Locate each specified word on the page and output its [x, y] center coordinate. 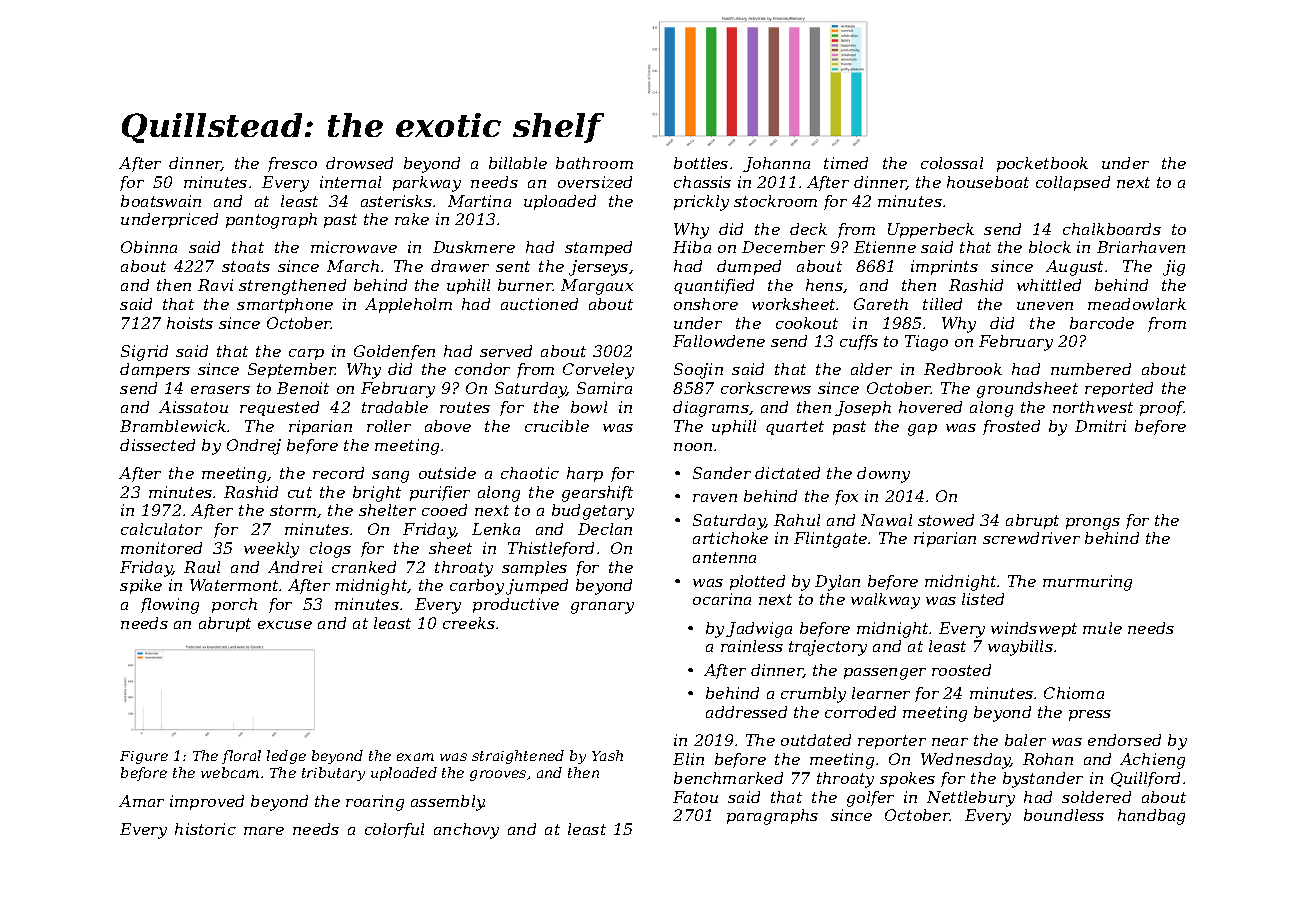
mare [264, 831]
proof [1162, 408]
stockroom [775, 201]
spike [141, 586]
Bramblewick [173, 426]
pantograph [271, 221]
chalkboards [1112, 229]
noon [693, 447]
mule [1102, 628]
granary [602, 608]
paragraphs [772, 817]
